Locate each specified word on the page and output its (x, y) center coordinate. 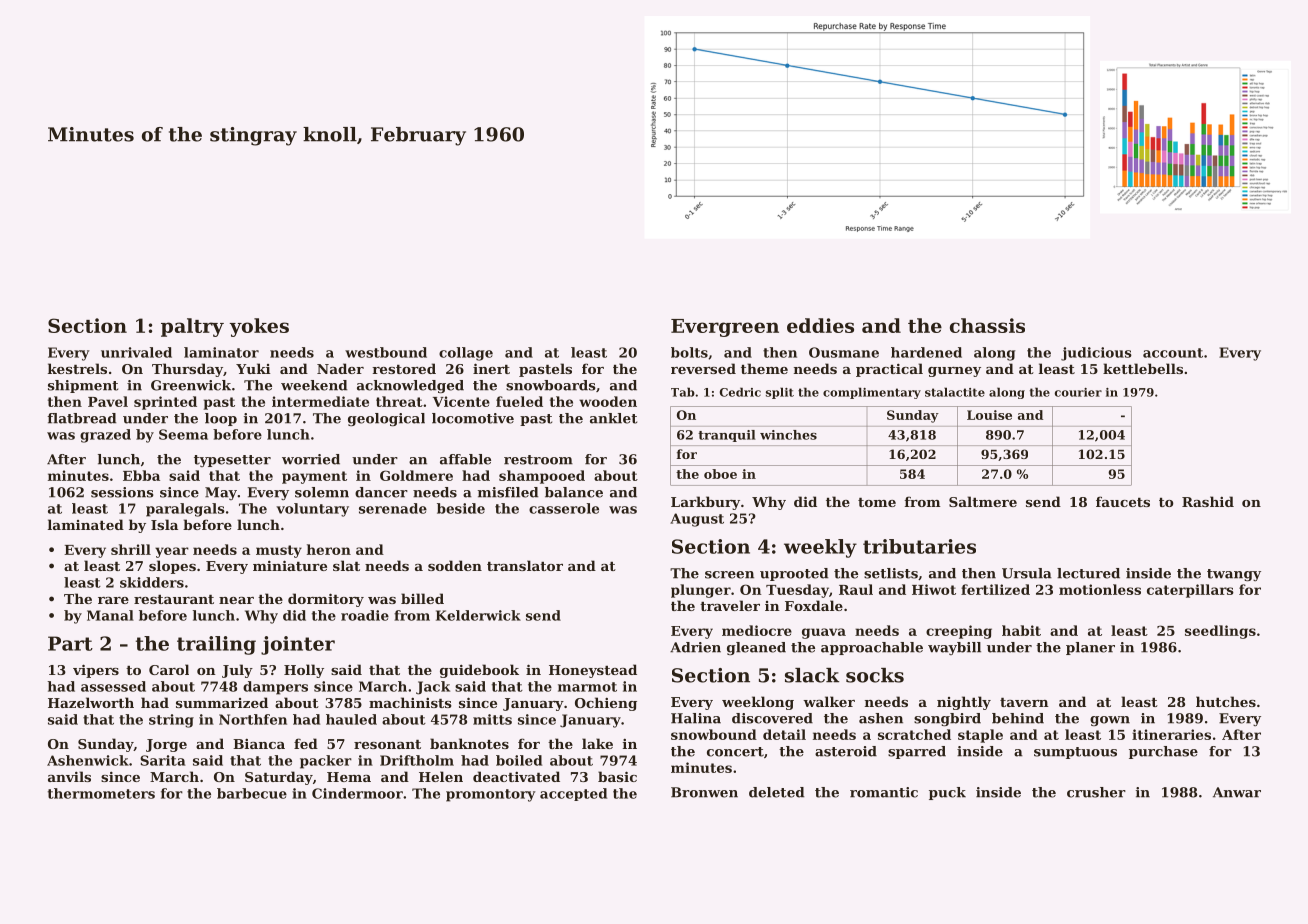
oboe (720, 474)
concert (735, 752)
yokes (259, 327)
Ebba (141, 475)
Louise (989, 415)
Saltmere (983, 501)
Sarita (163, 760)
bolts (689, 352)
